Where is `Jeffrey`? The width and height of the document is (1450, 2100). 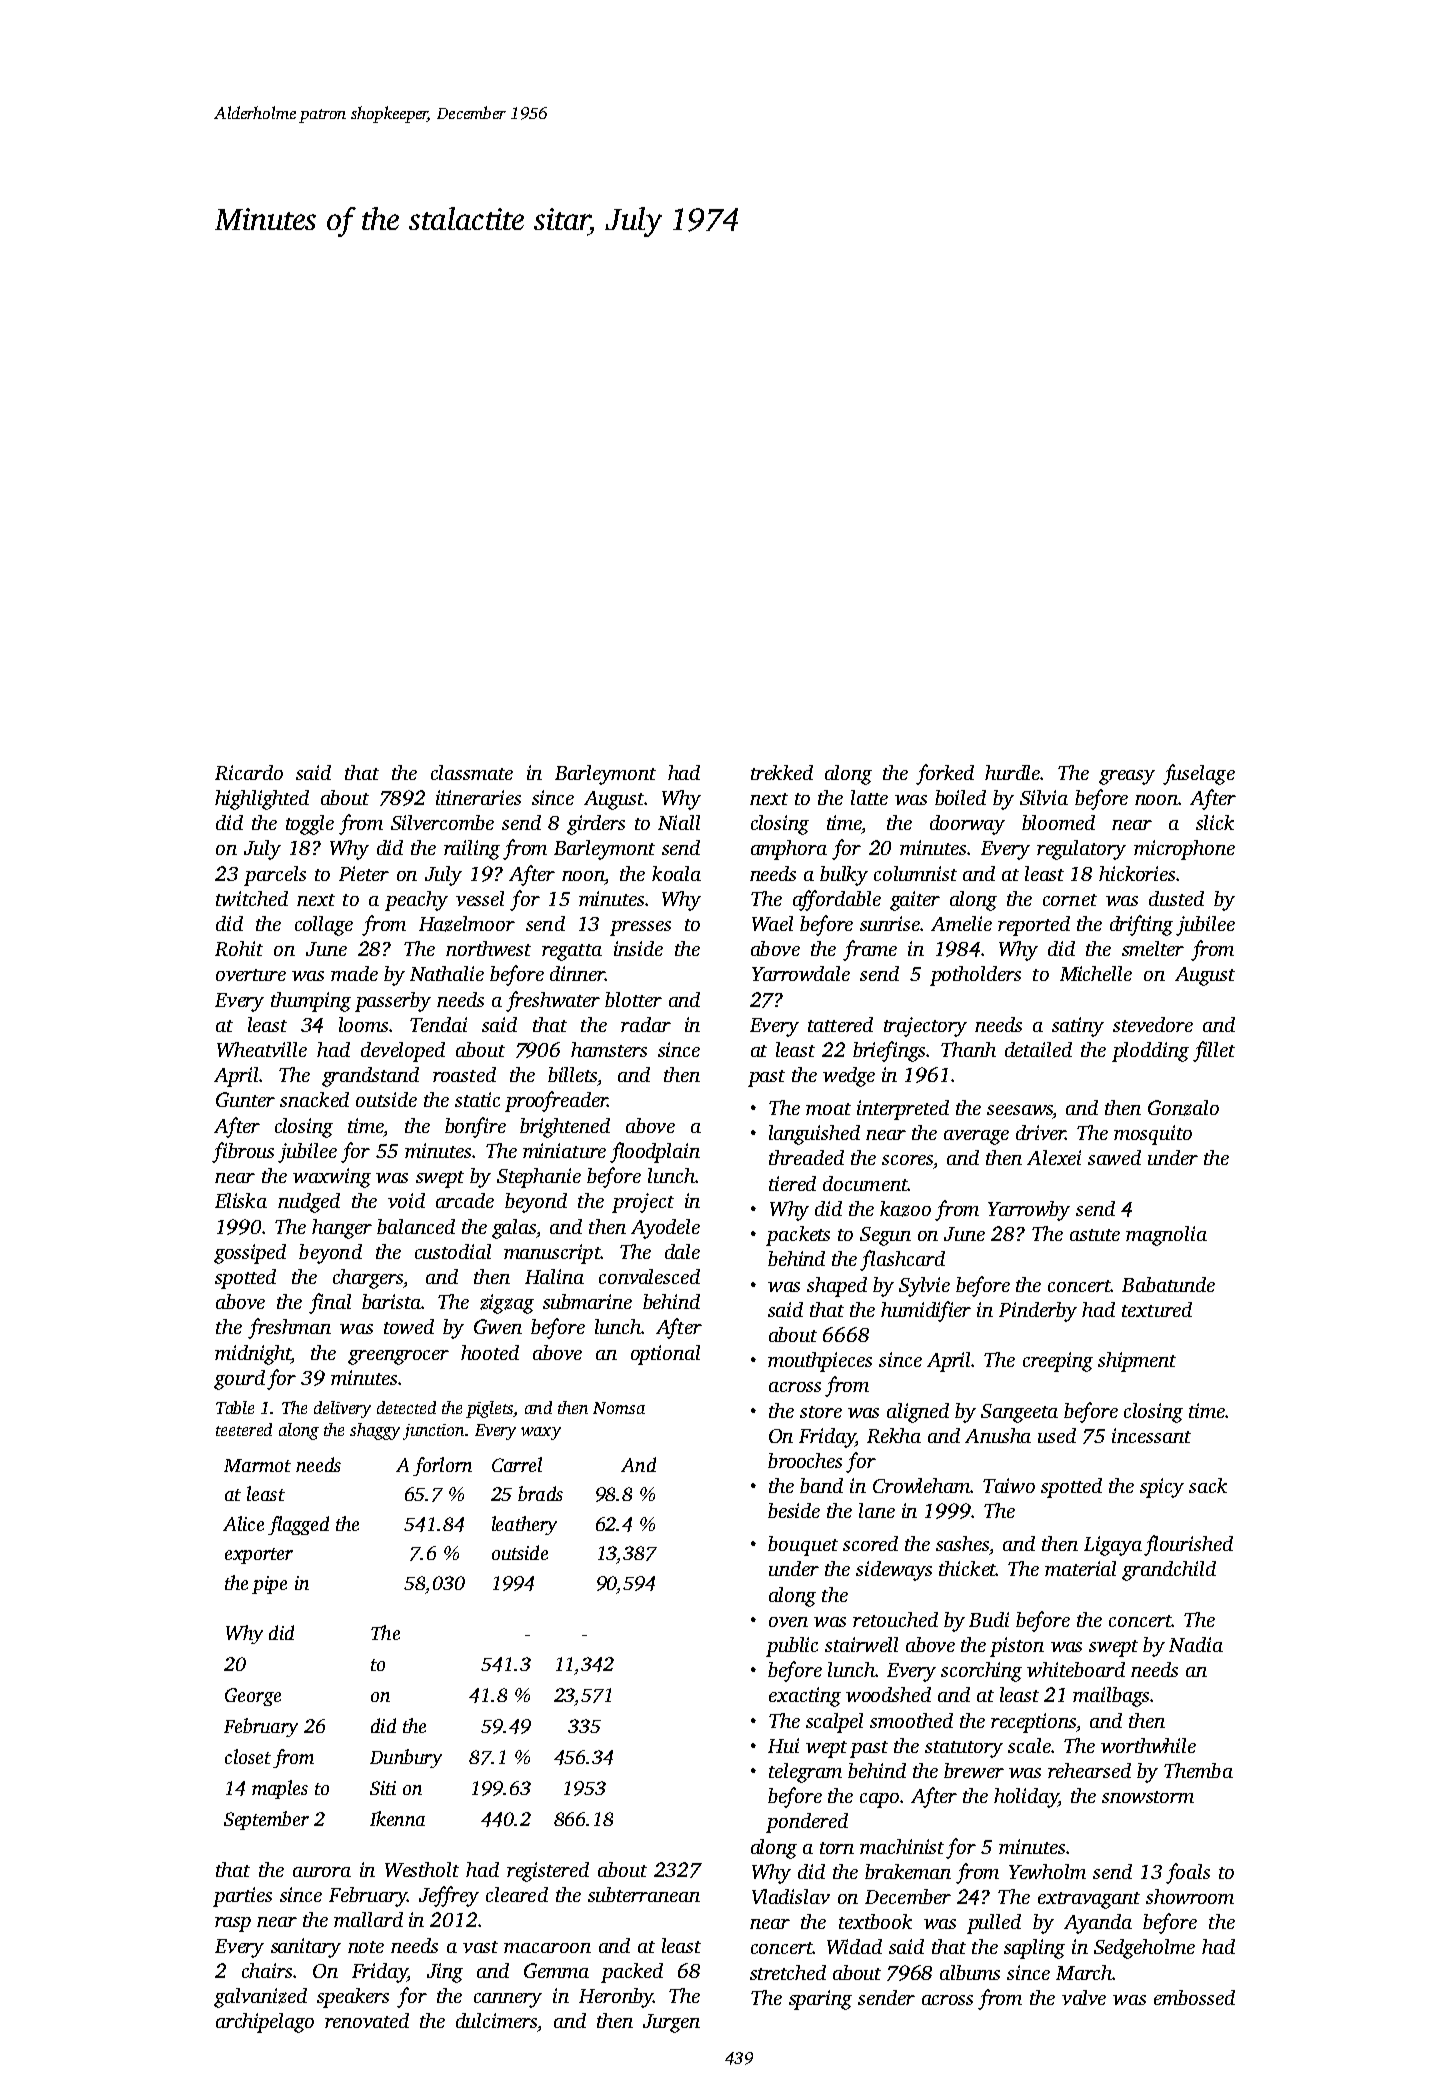 Jeffrey is located at coordinates (449, 1896).
